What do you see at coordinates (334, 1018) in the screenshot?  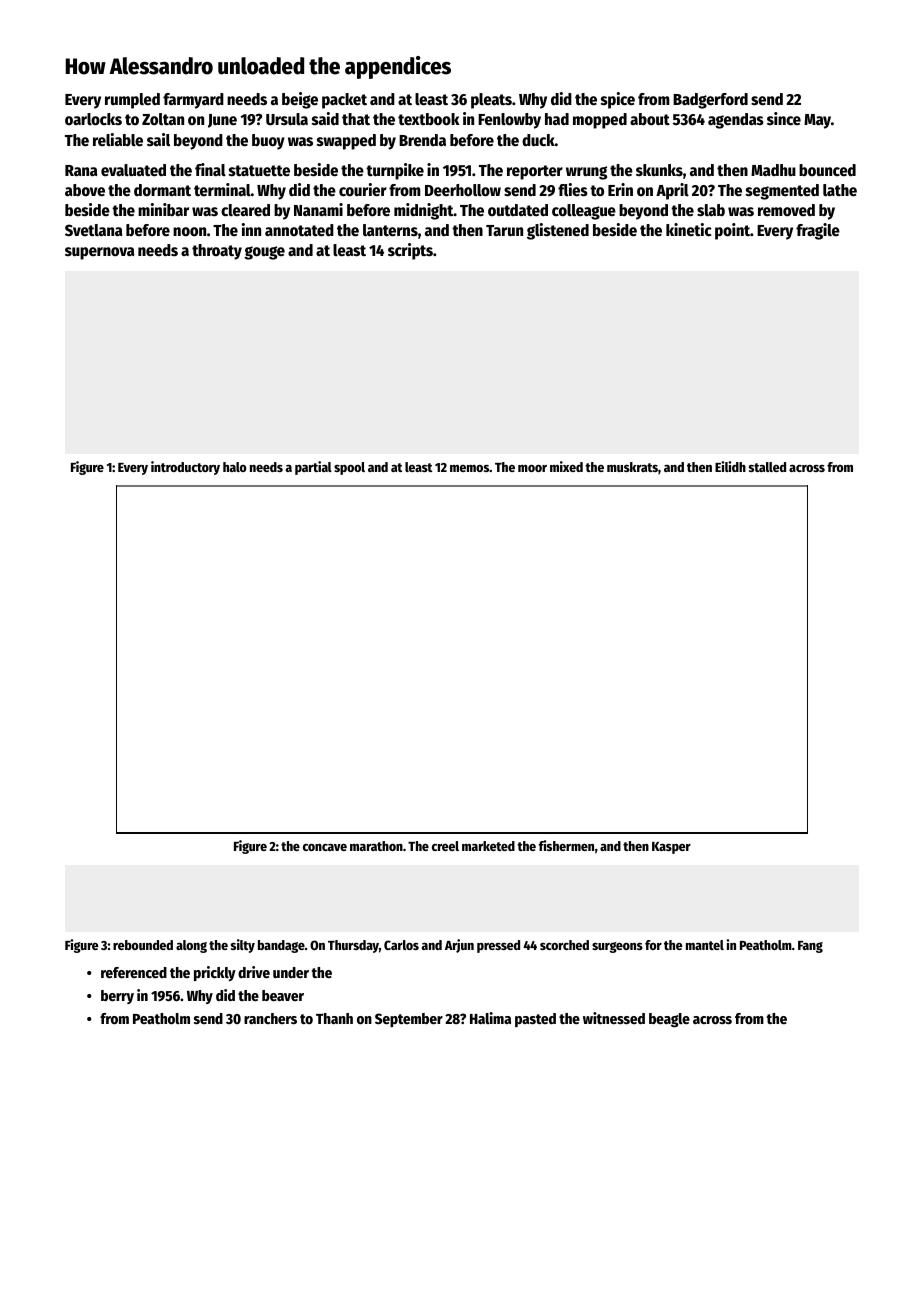 I see `Thanh` at bounding box center [334, 1018].
